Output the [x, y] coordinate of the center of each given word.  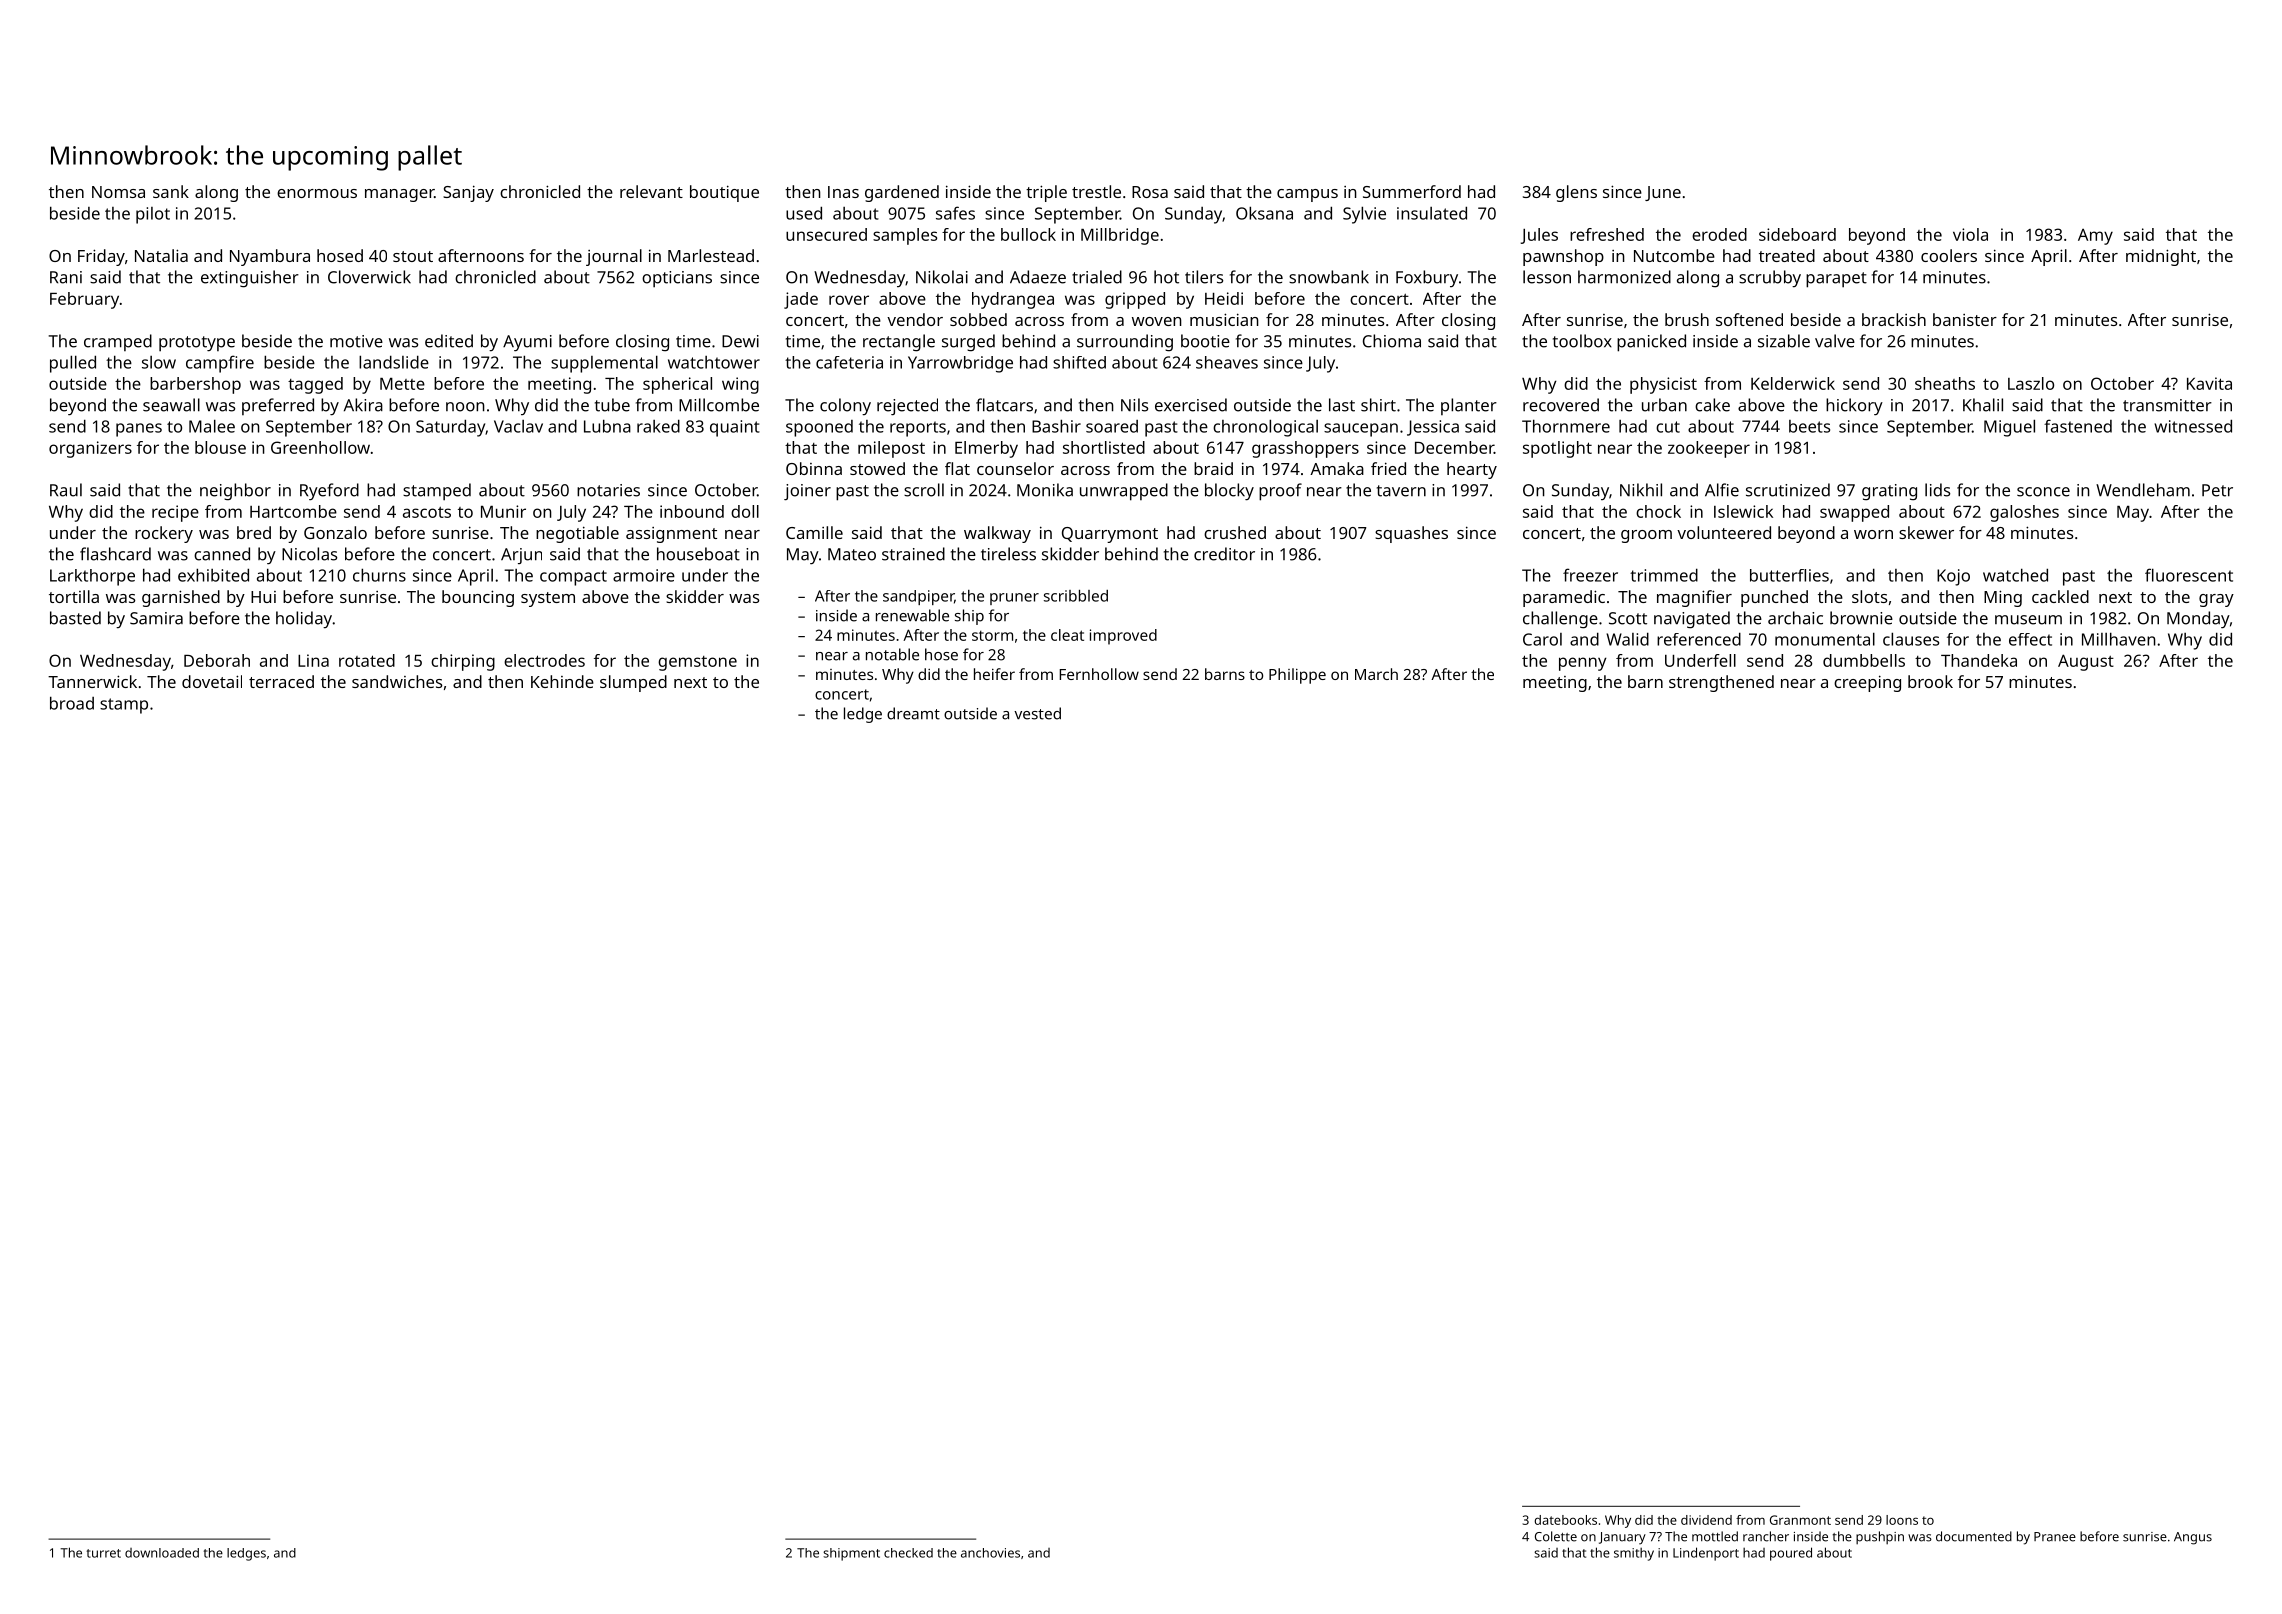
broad [72, 703]
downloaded [162, 1553]
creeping [1867, 683]
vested [1037, 713]
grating [1889, 492]
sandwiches [397, 681]
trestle [1096, 191]
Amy [2095, 237]
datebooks [1565, 1520]
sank [171, 191]
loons [1902, 1520]
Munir [503, 511]
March [1376, 674]
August [2086, 662]
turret [104, 1553]
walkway [997, 534]
